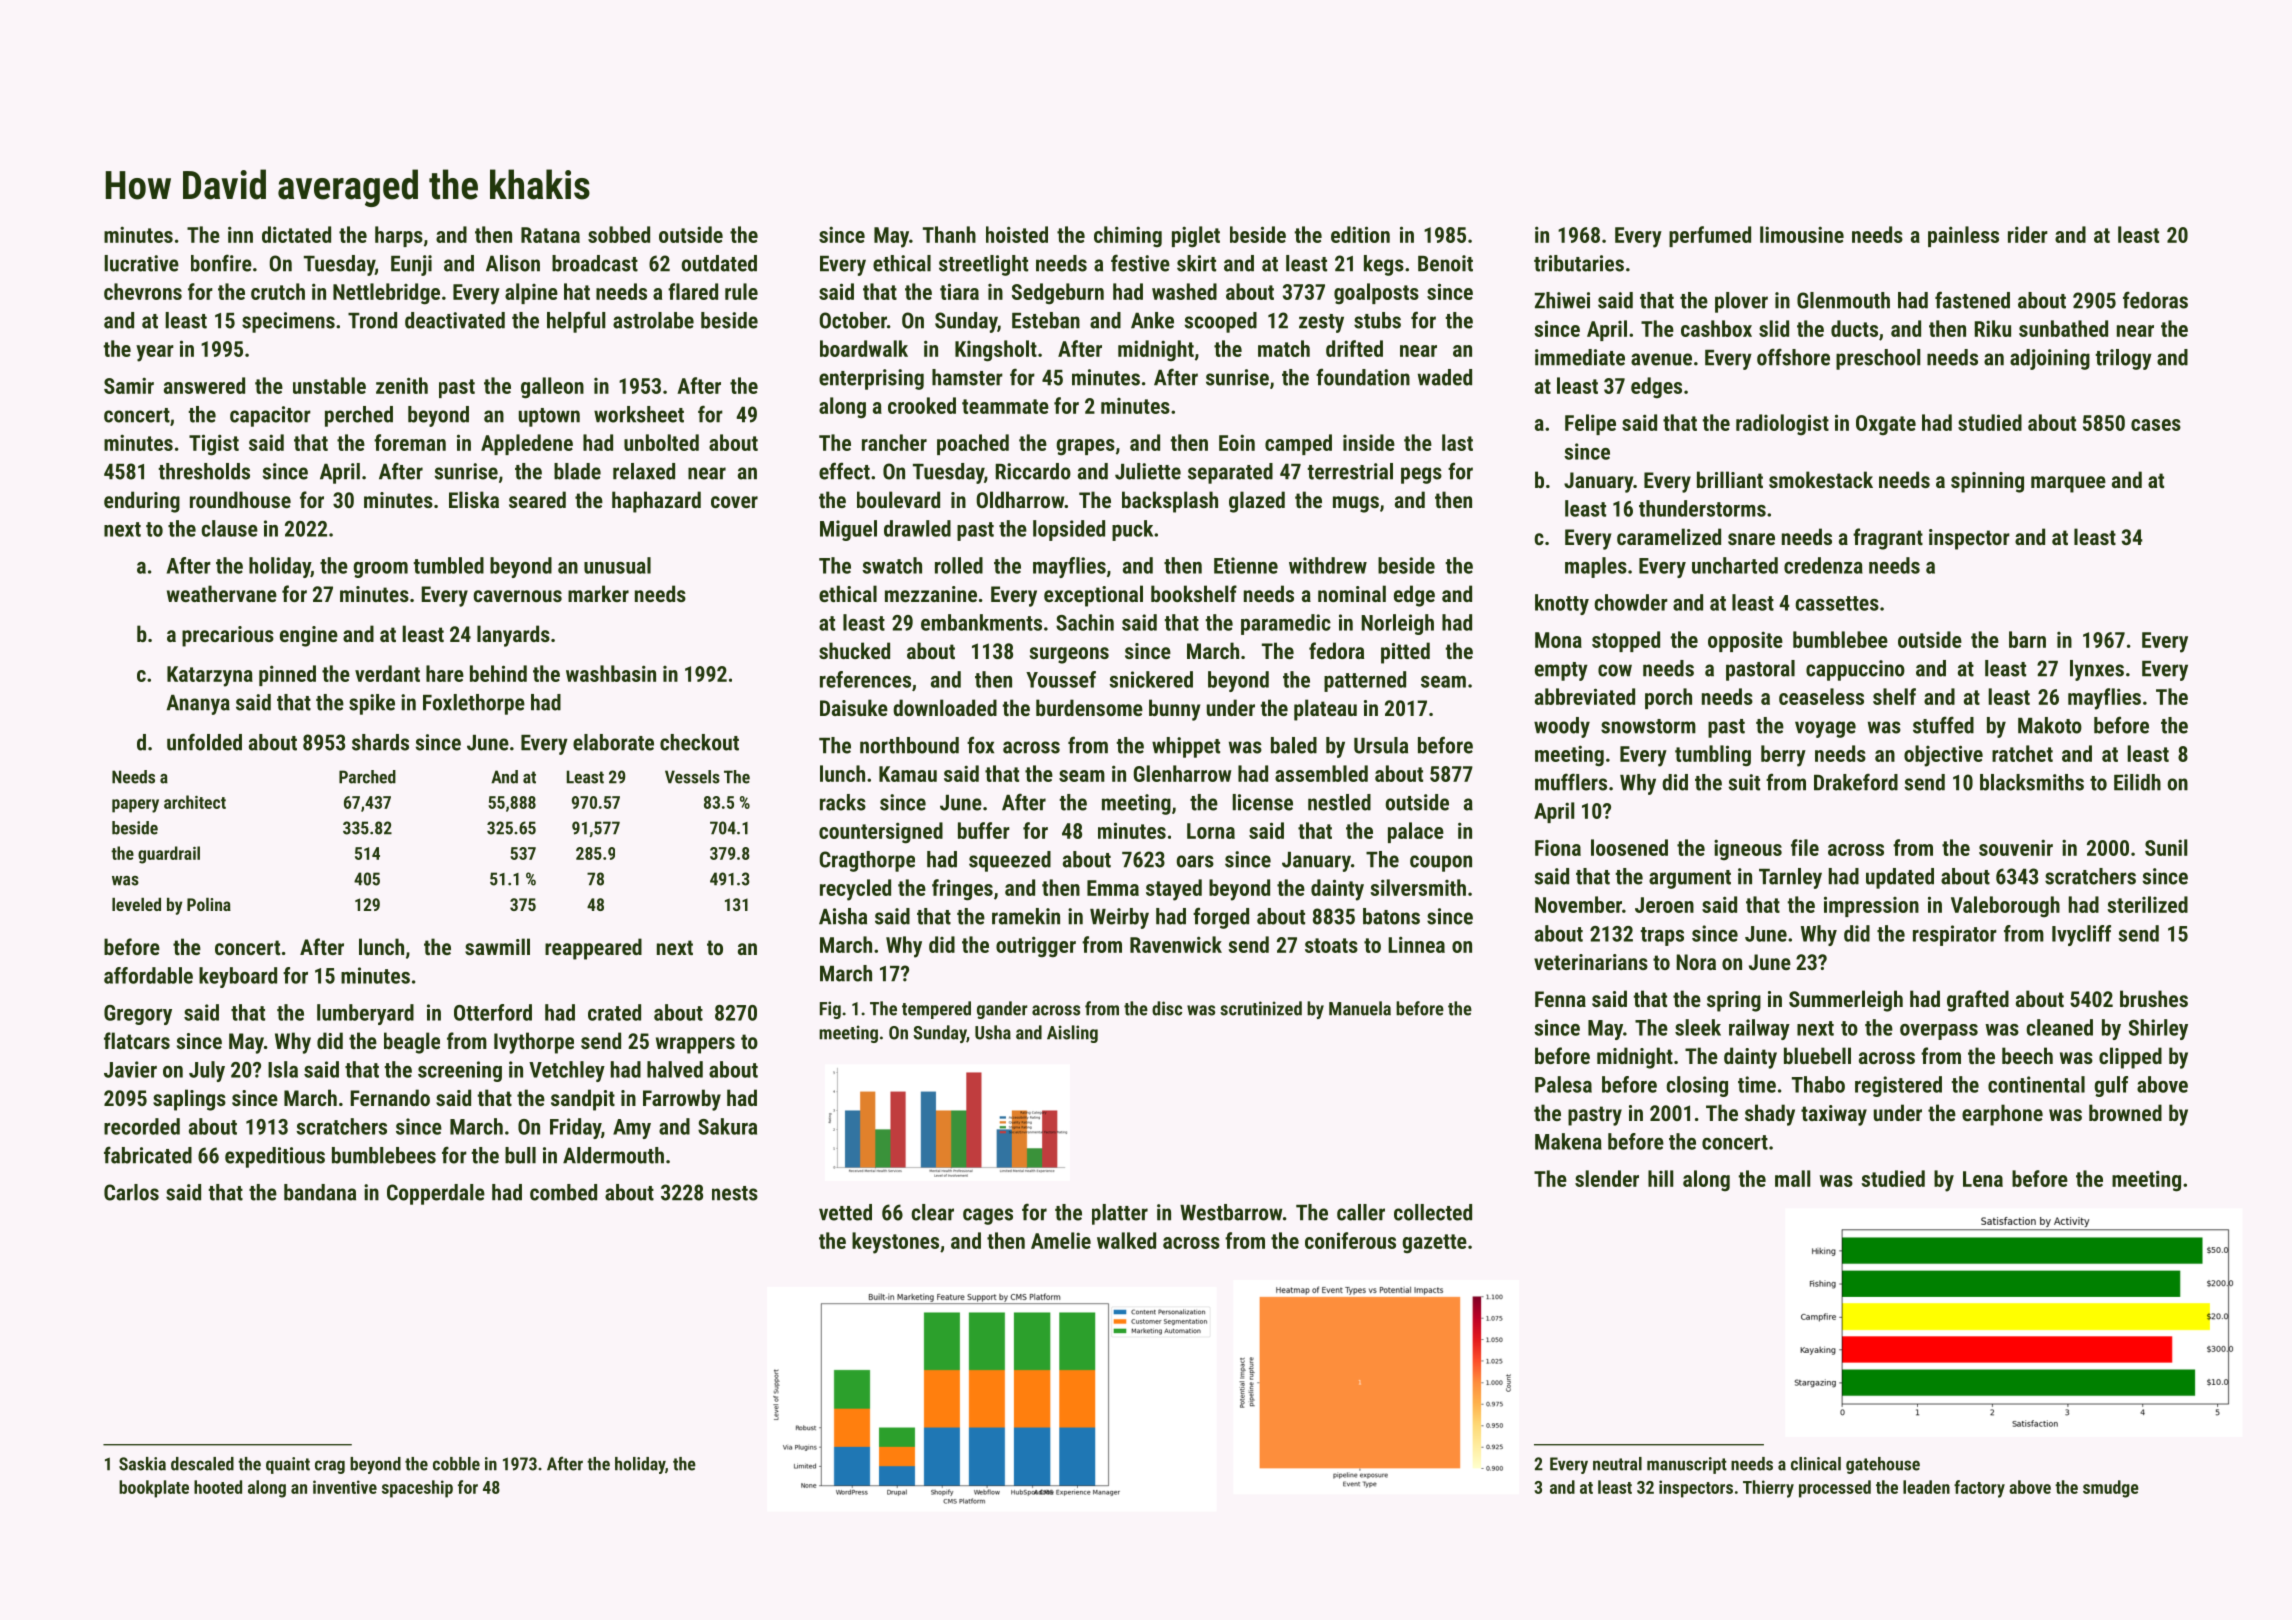  I want to click on chiming, so click(1128, 237).
